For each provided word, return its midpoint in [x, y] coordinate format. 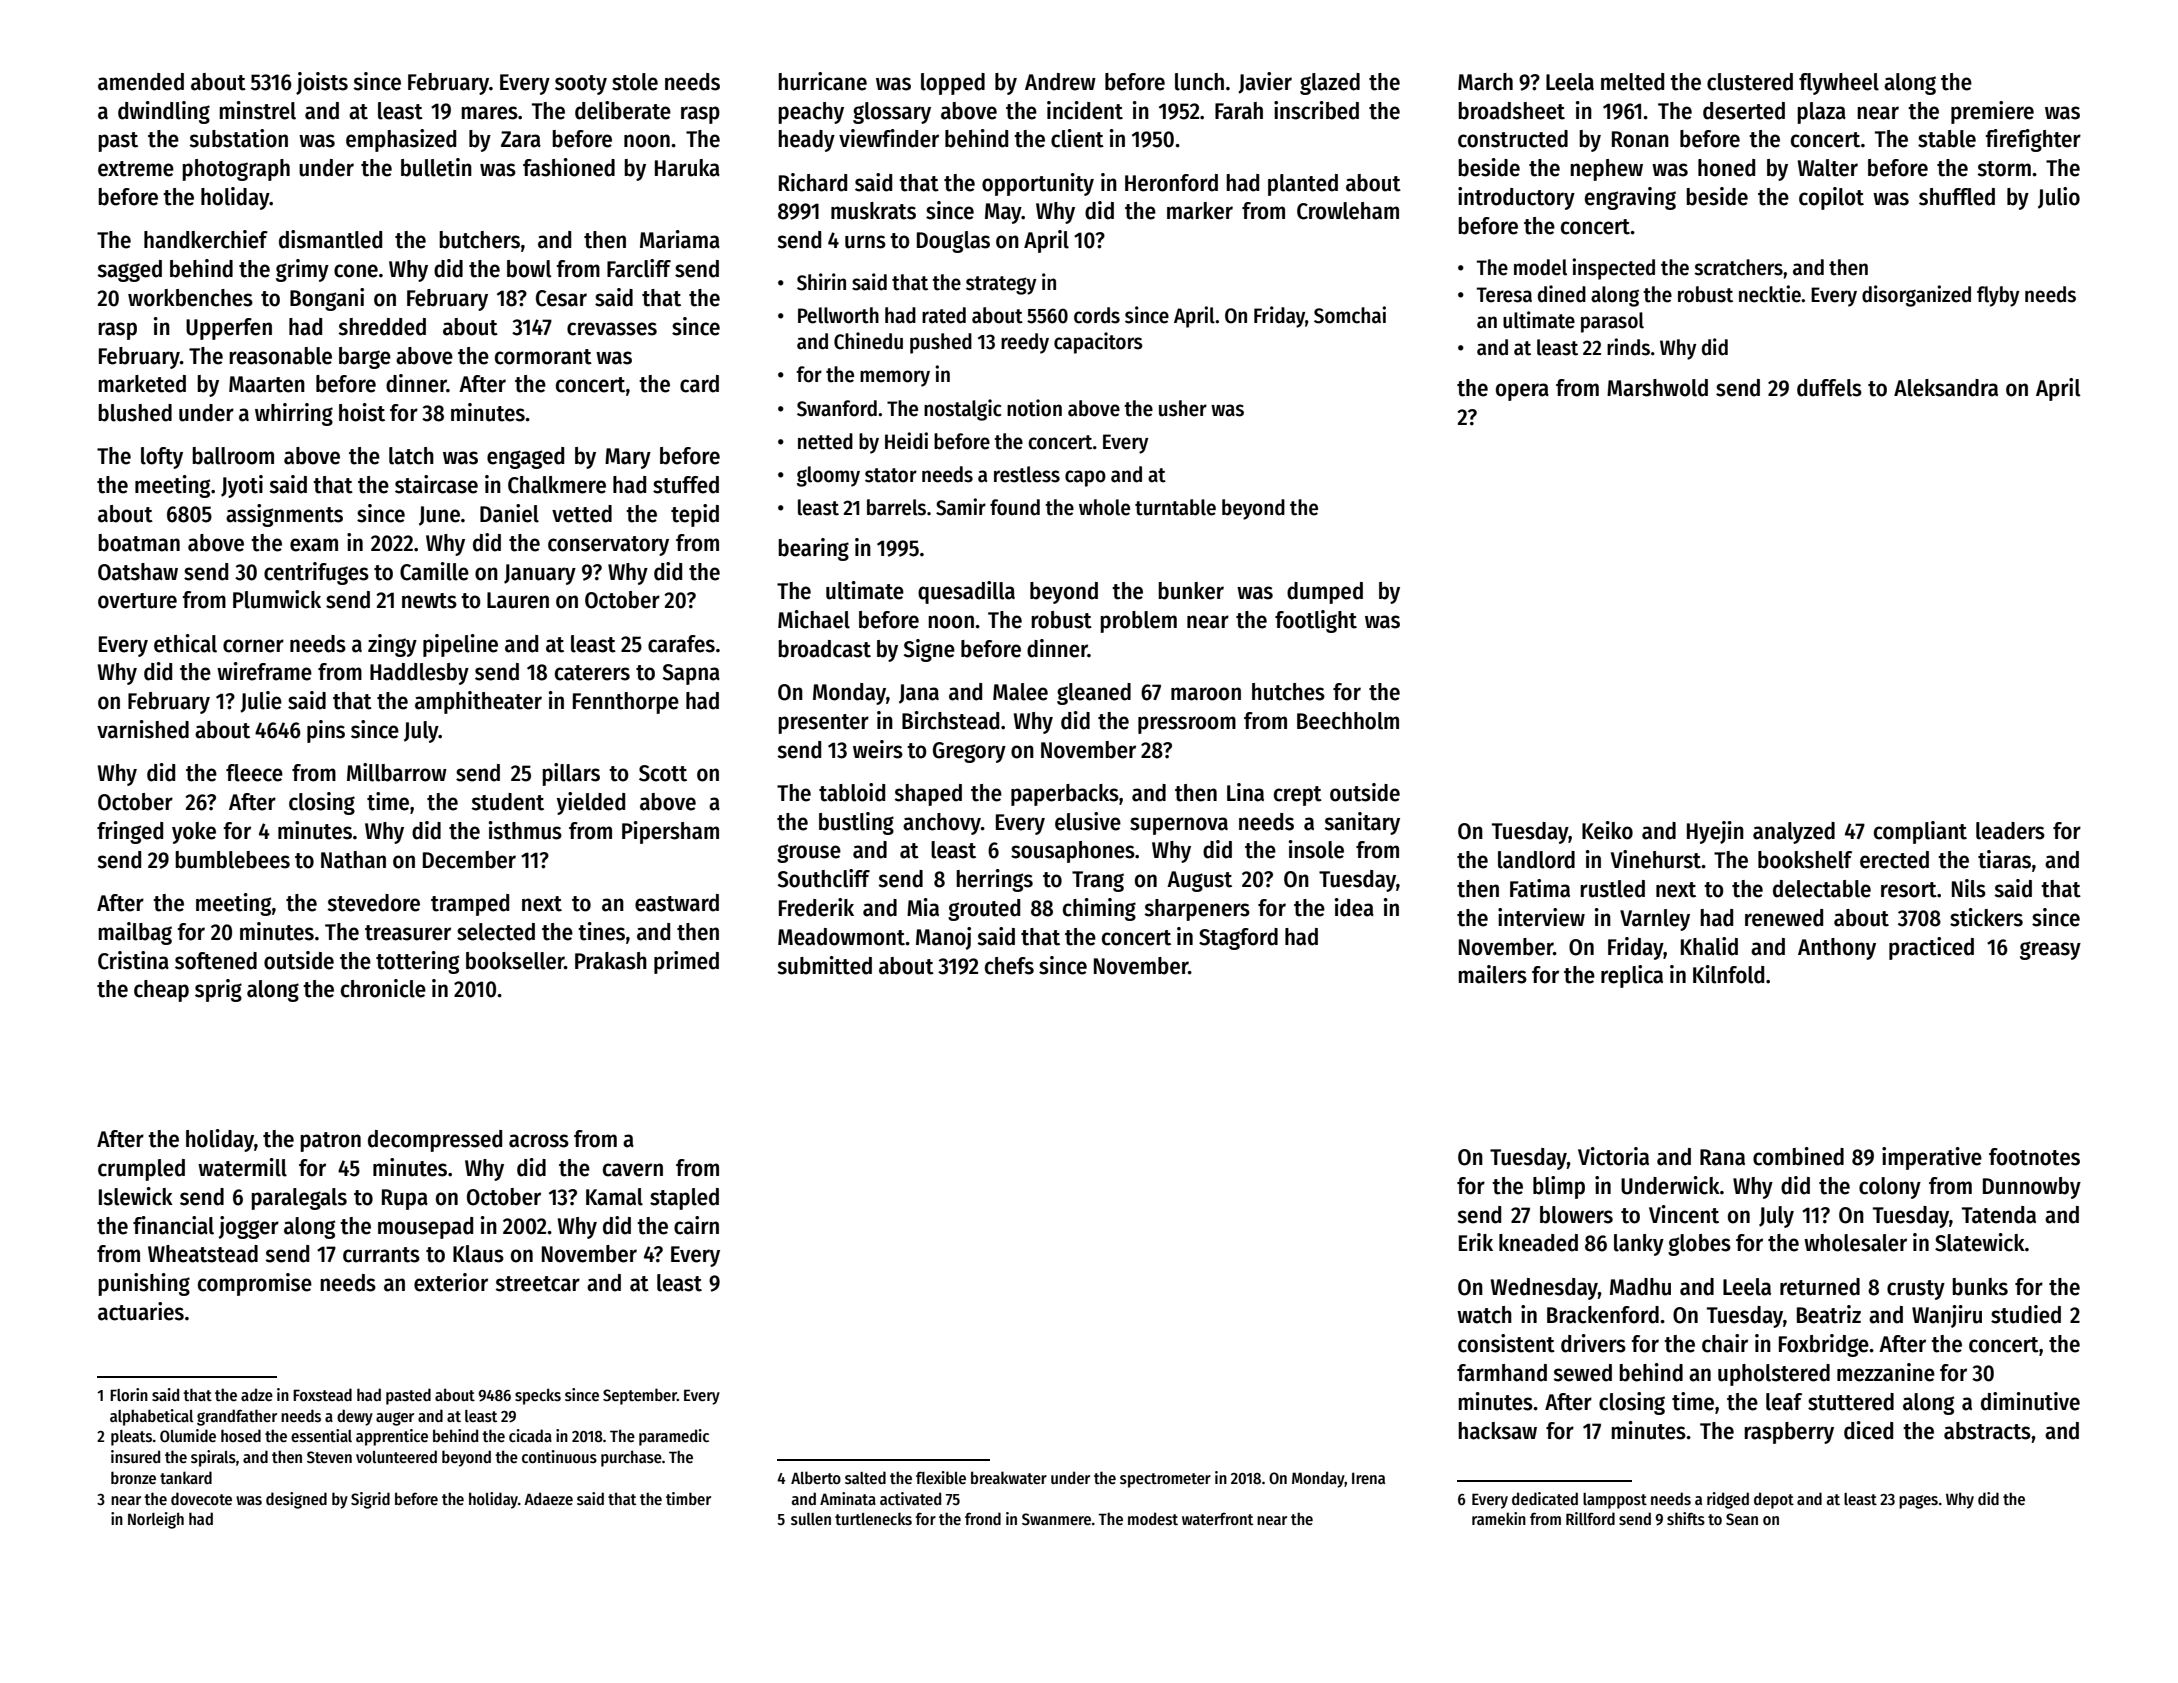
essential [321, 1436]
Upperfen [229, 329]
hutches [1288, 692]
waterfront [1217, 1518]
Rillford [1590, 1518]
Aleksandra [1946, 388]
